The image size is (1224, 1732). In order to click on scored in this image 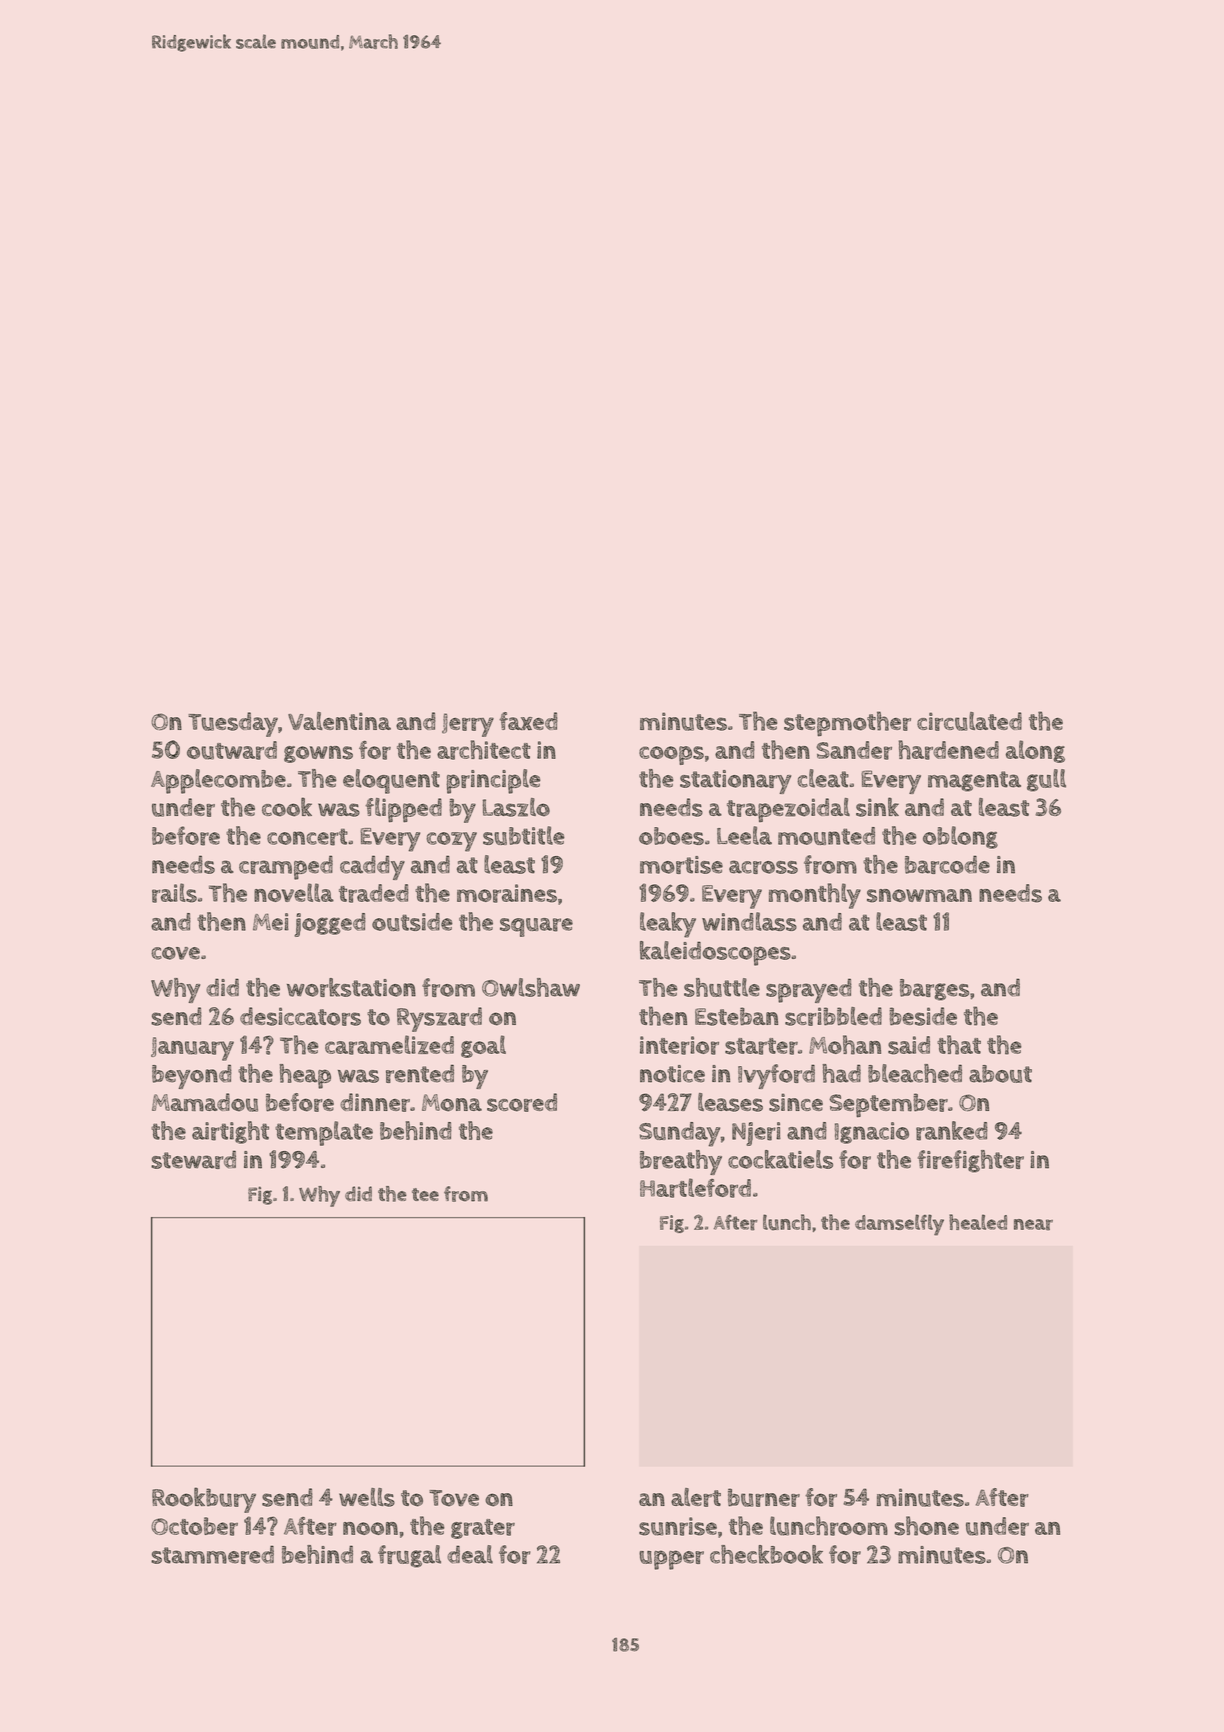, I will do `click(522, 1102)`.
